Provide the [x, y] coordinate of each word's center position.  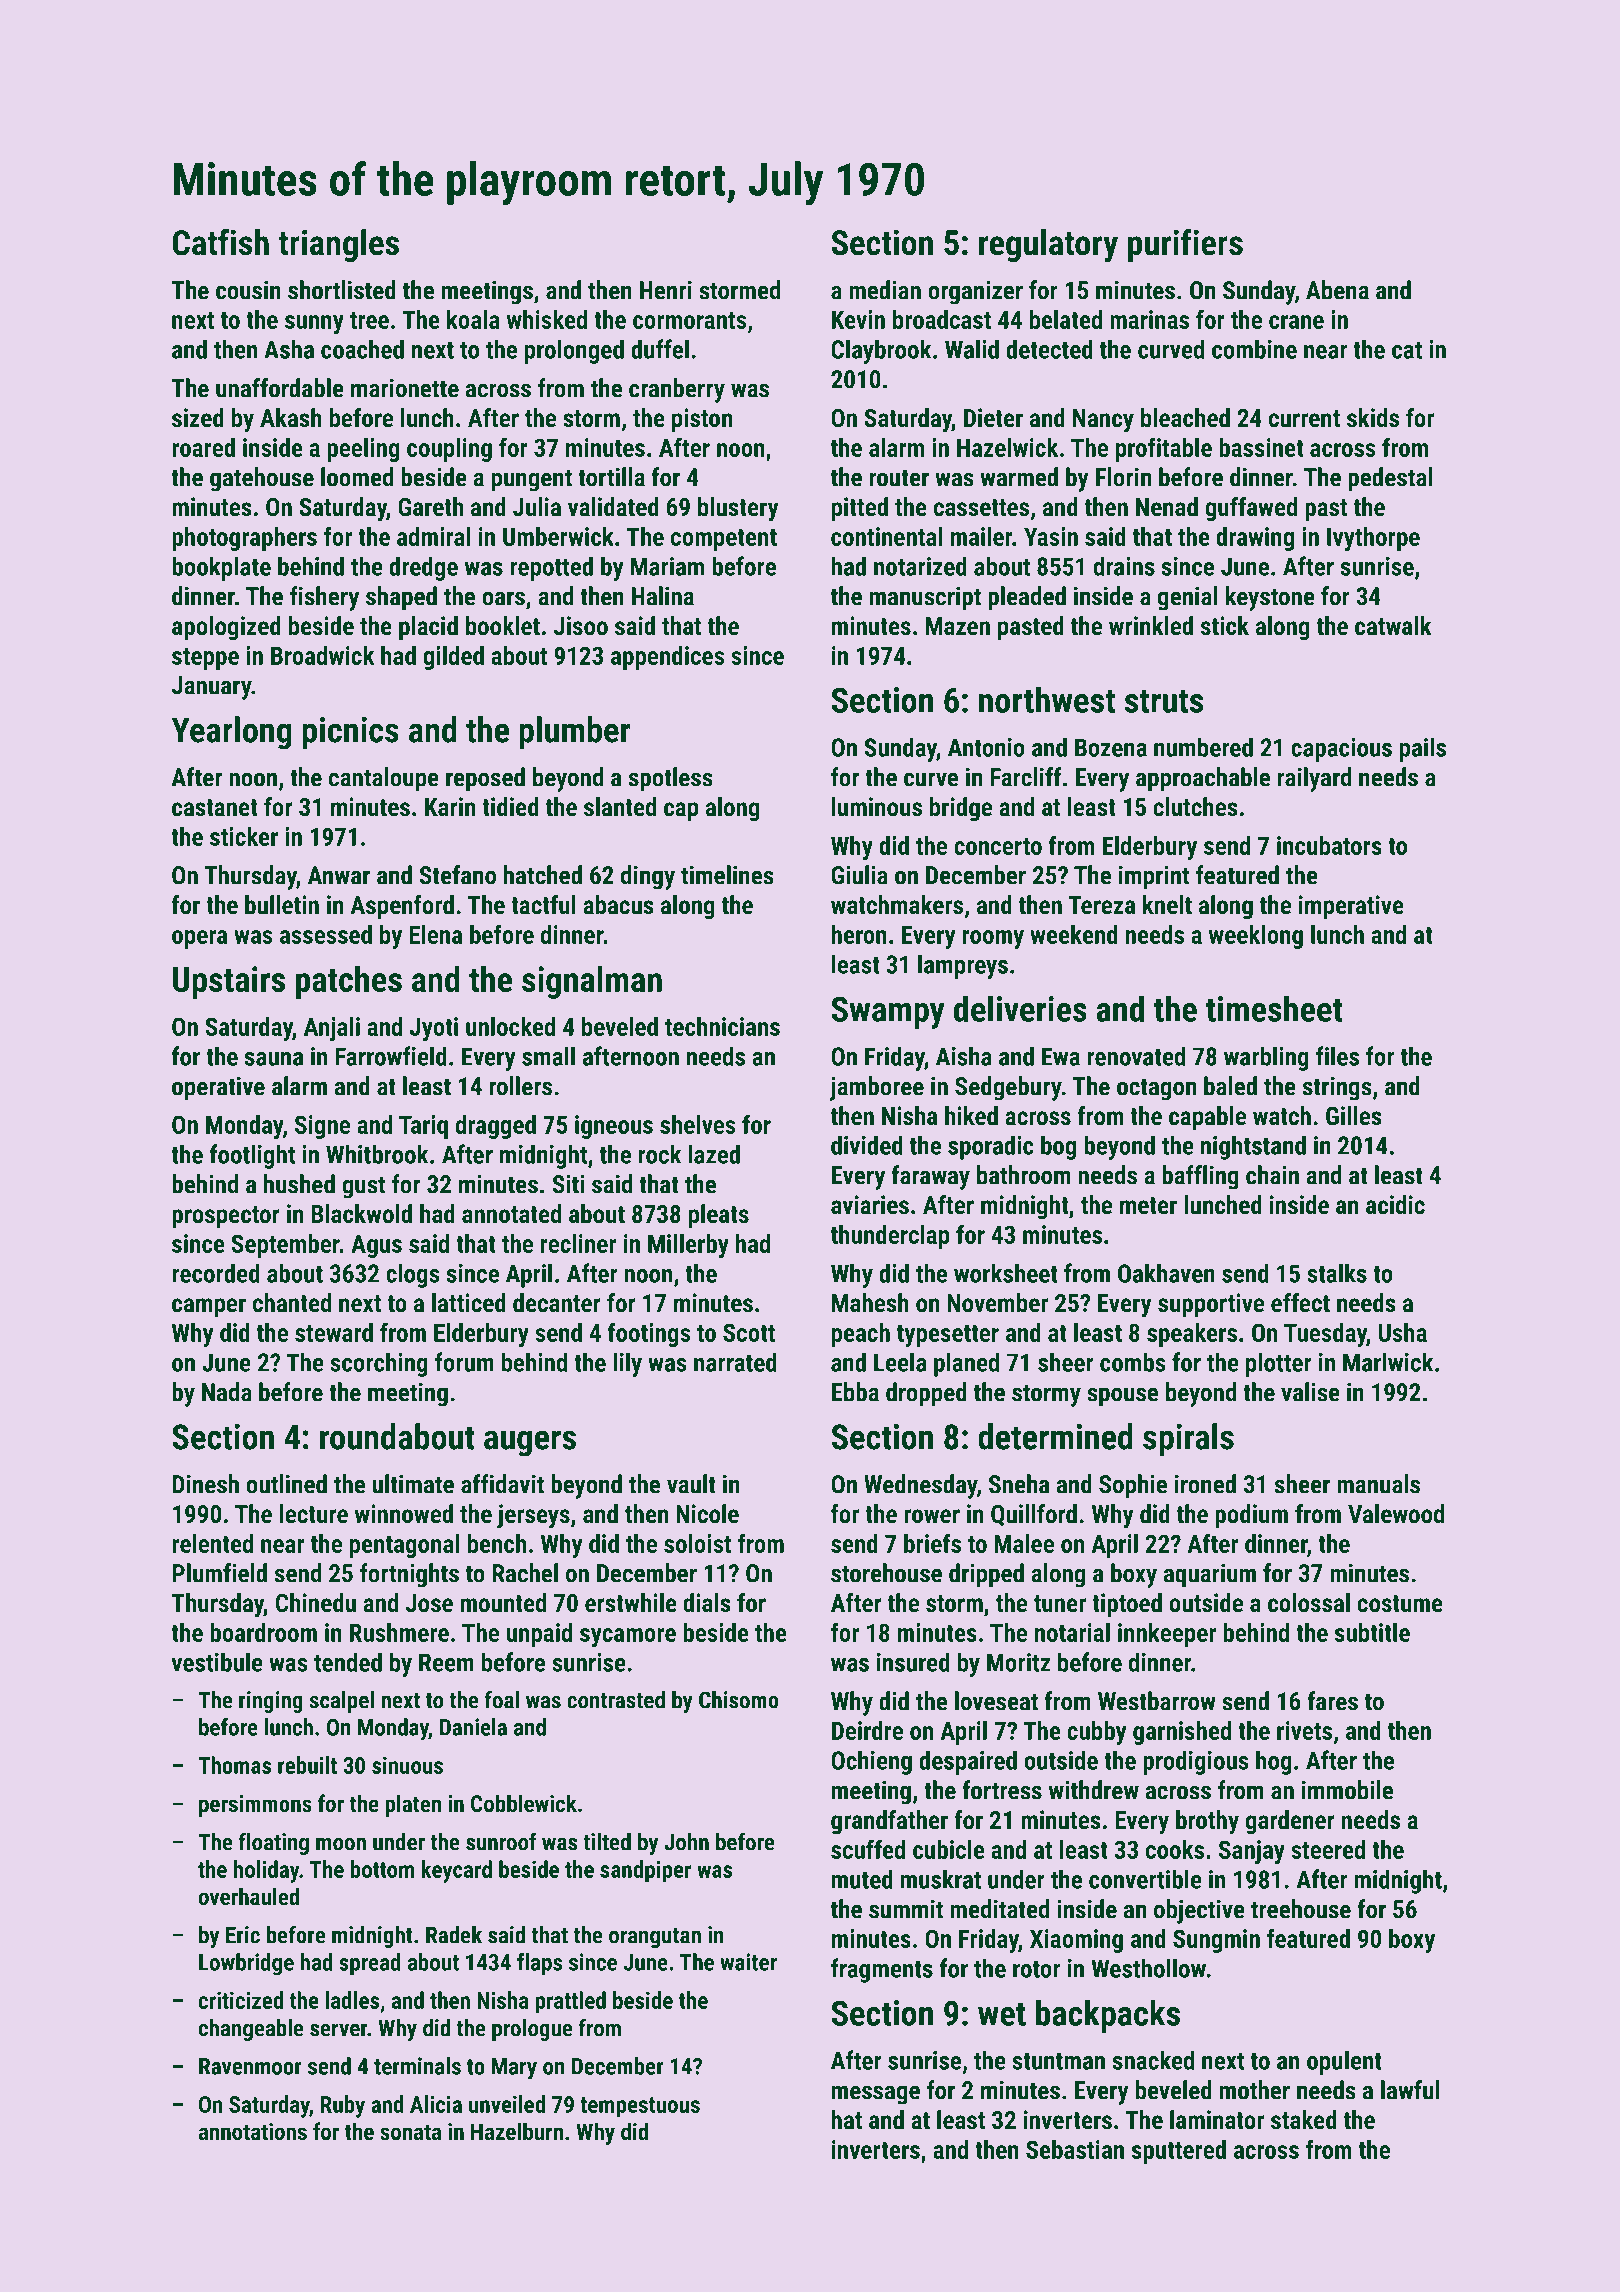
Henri [666, 290]
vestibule [217, 1662]
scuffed [868, 1849]
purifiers [1185, 245]
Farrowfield [391, 1056]
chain [1272, 1175]
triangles [338, 245]
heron [859, 934]
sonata [410, 2132]
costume [1400, 1603]
